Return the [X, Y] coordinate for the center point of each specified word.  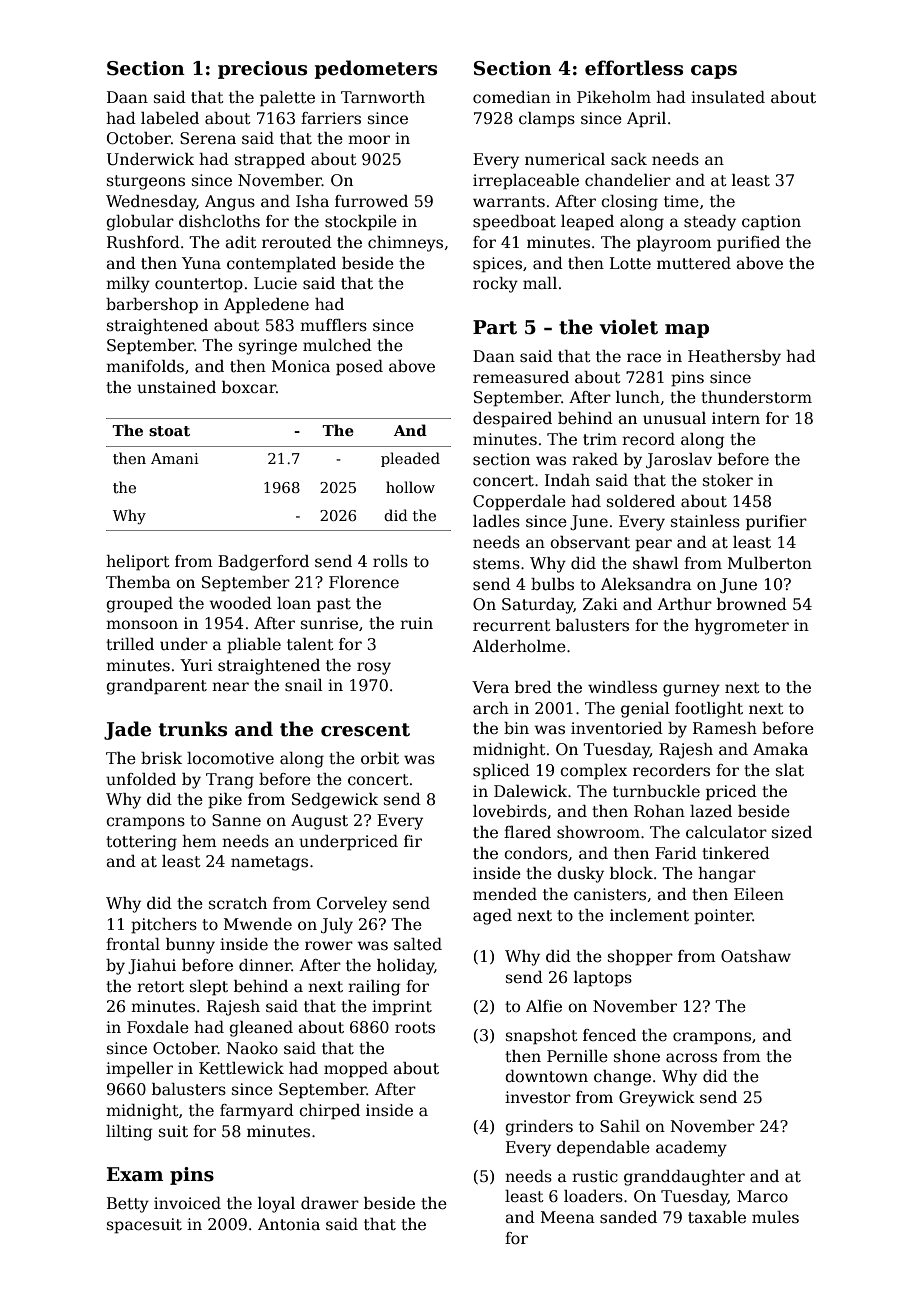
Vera [490, 687]
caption [771, 223]
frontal [133, 944]
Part [495, 327]
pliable [254, 646]
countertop [199, 285]
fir [413, 841]
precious [262, 70]
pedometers [375, 69]
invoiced [187, 1203]
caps [714, 72]
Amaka [780, 749]
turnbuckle [656, 791]
